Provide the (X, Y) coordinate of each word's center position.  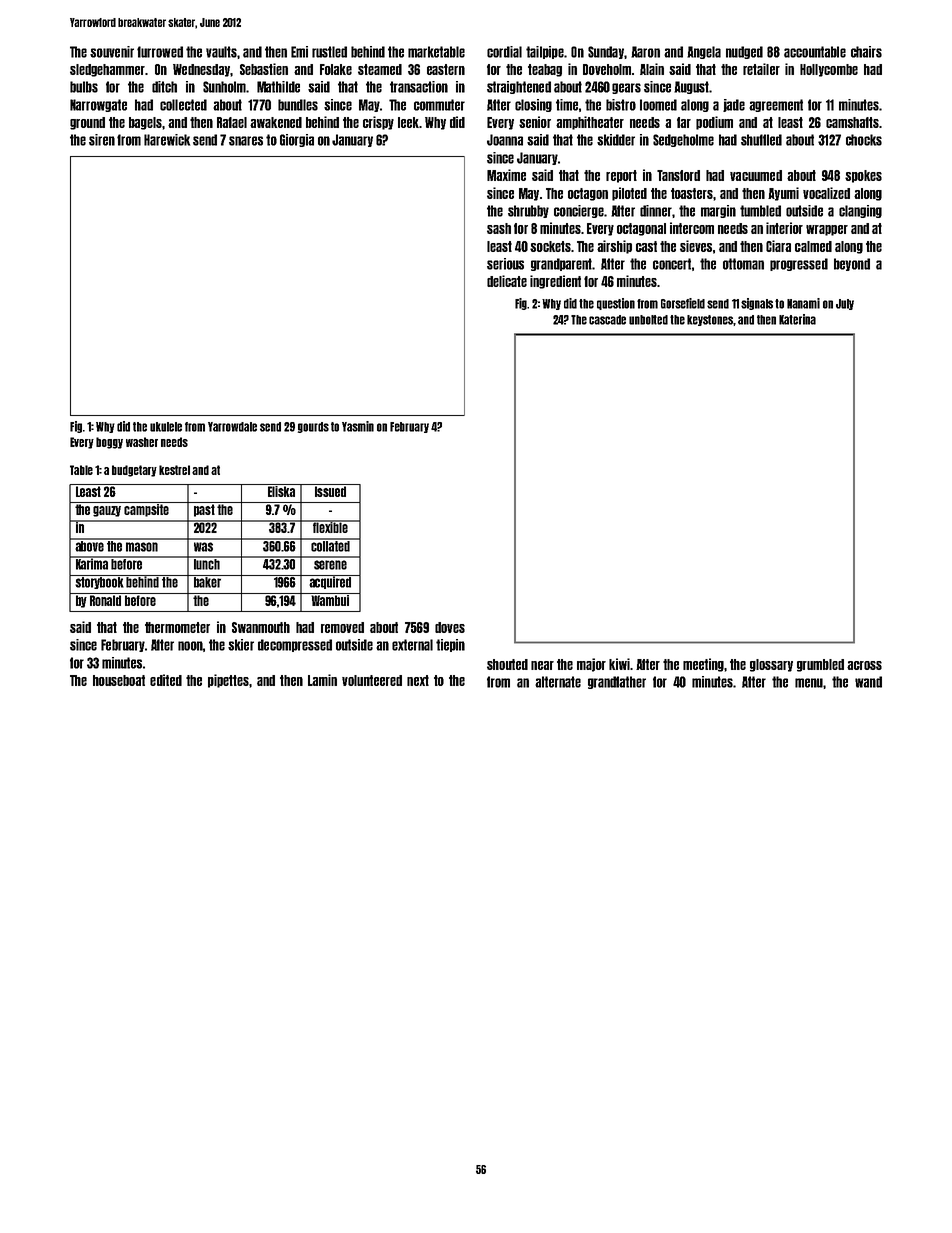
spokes (863, 176)
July (845, 304)
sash (499, 228)
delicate (507, 281)
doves (450, 627)
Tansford (678, 175)
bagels (145, 123)
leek (408, 122)
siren (102, 140)
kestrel (174, 470)
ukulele (166, 427)
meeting (703, 665)
